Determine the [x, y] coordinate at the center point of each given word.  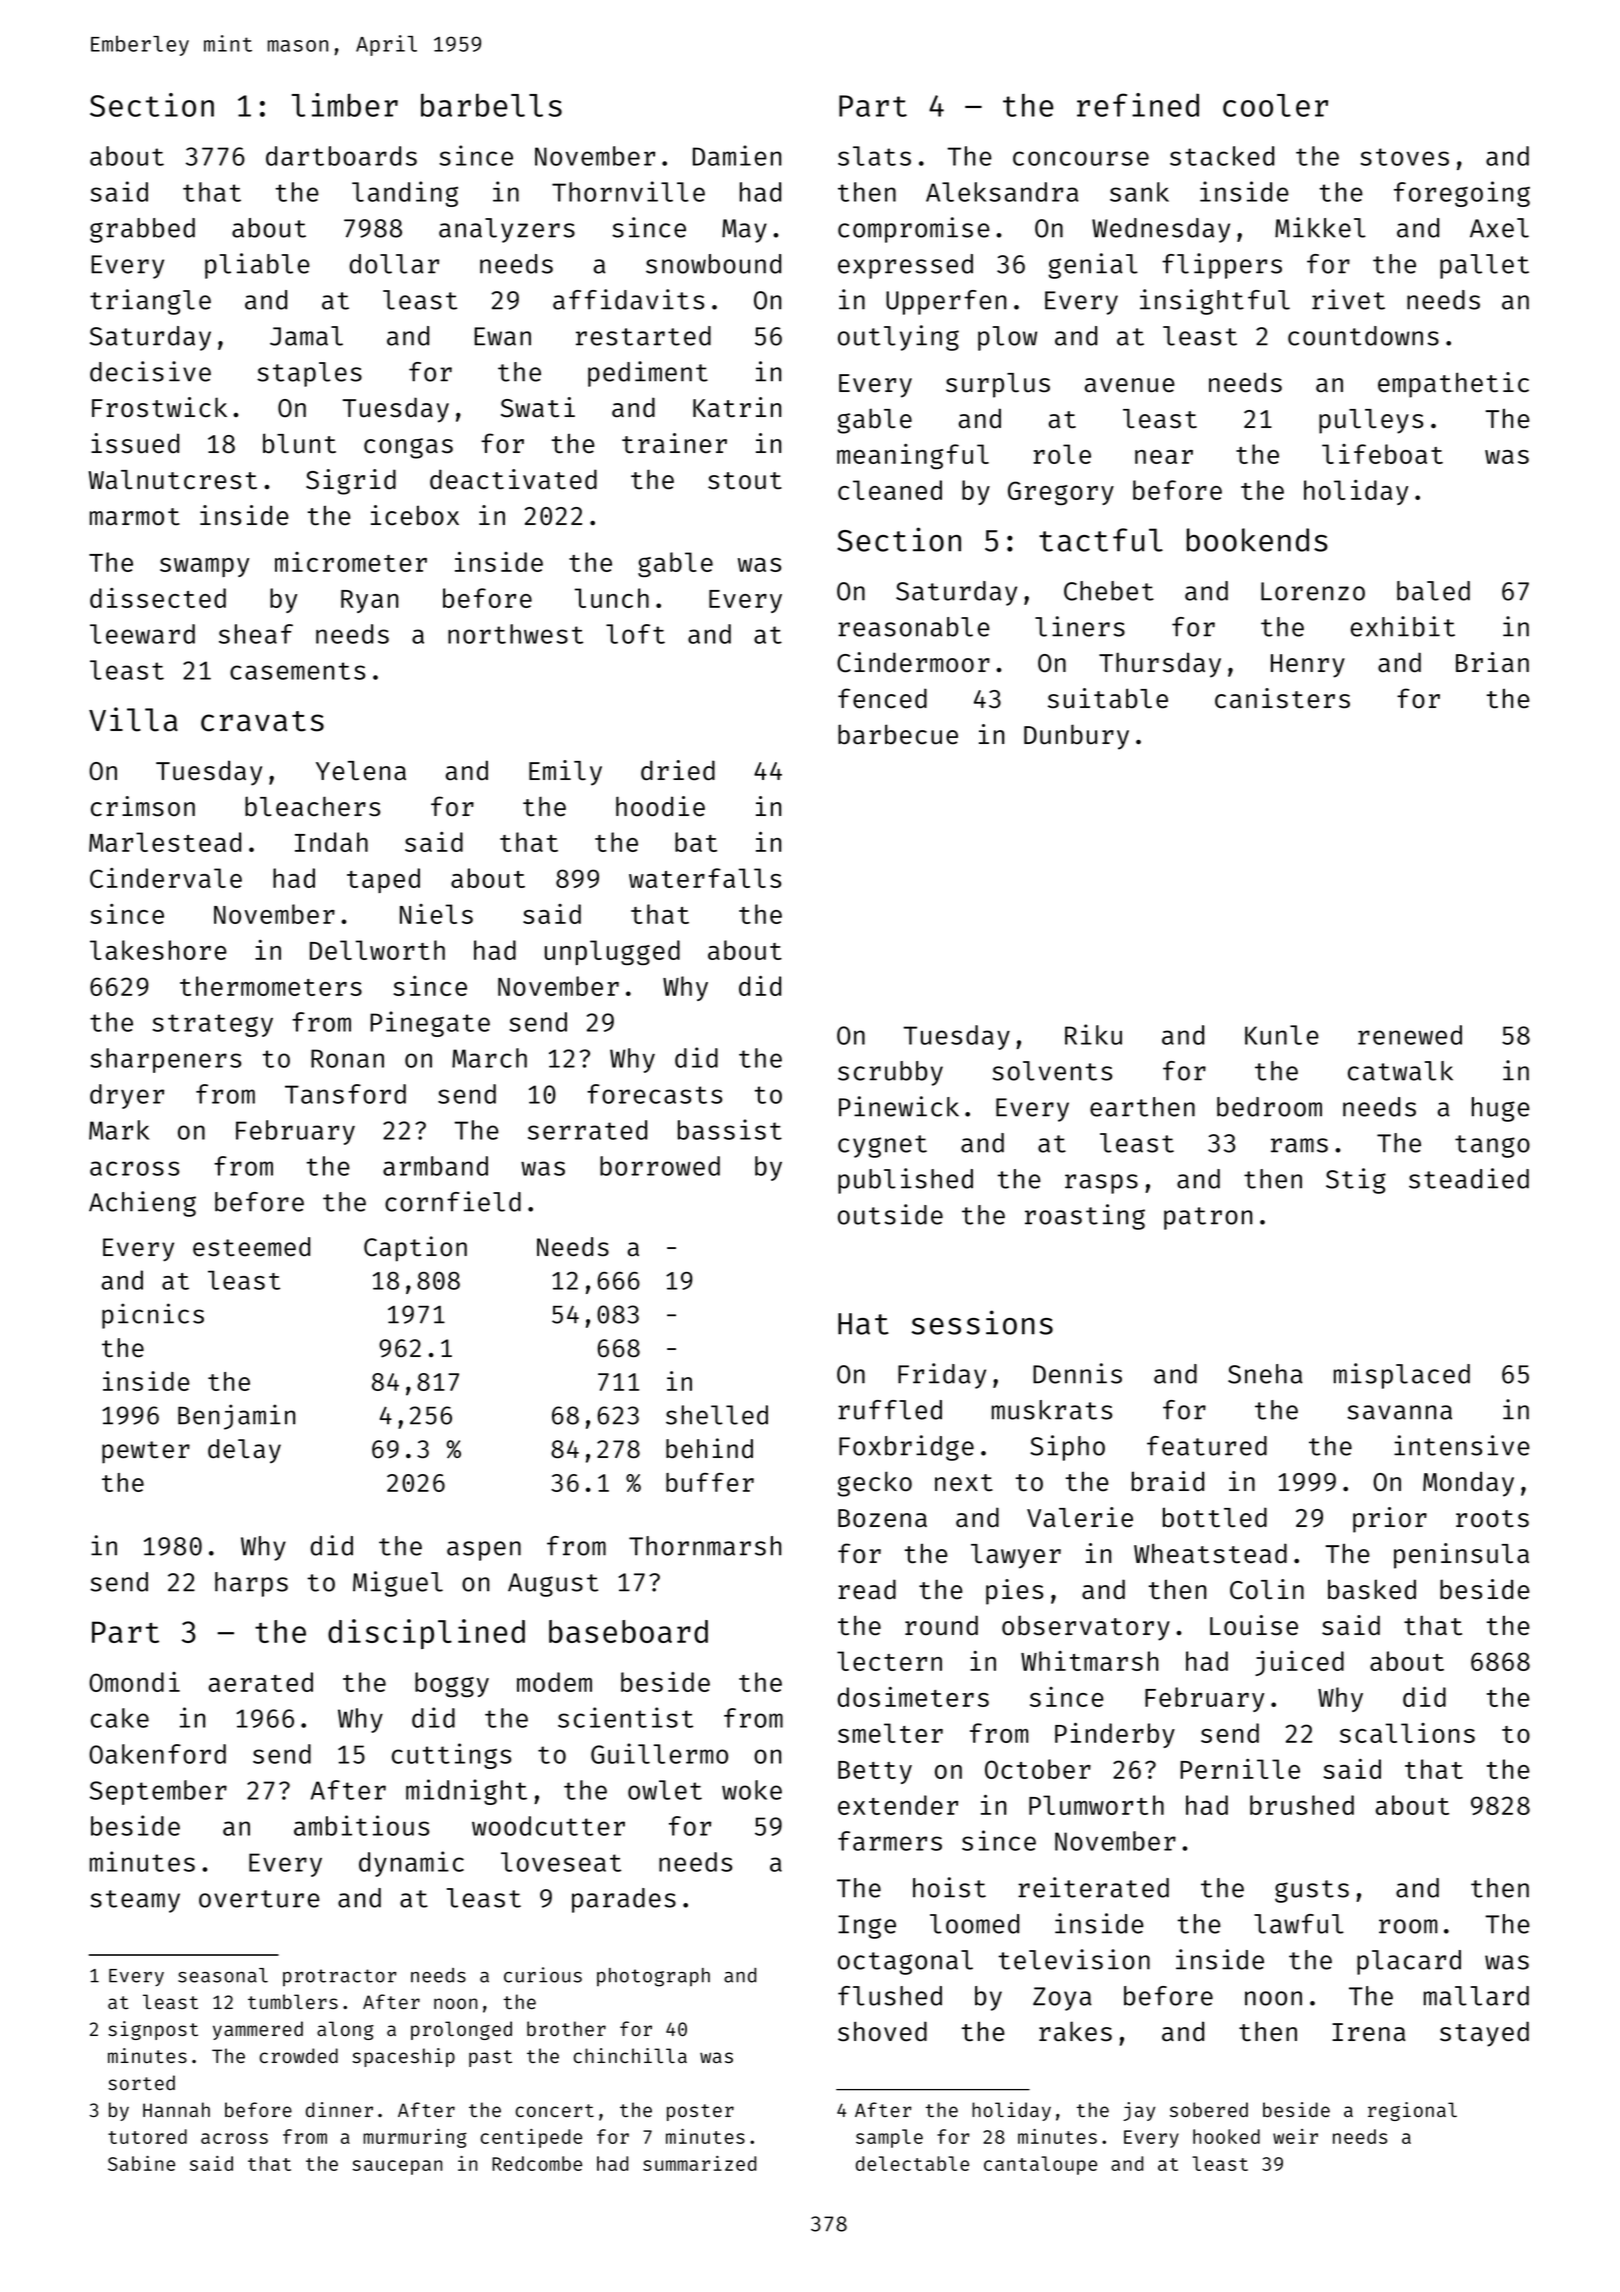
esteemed [251, 1247]
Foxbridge [906, 1448]
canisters [1282, 698]
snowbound [713, 264]
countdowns [1363, 336]
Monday [1468, 1484]
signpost [153, 2030]
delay [244, 1451]
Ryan [369, 601]
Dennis [1077, 1373]
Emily [565, 773]
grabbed [142, 230]
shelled [717, 1415]
